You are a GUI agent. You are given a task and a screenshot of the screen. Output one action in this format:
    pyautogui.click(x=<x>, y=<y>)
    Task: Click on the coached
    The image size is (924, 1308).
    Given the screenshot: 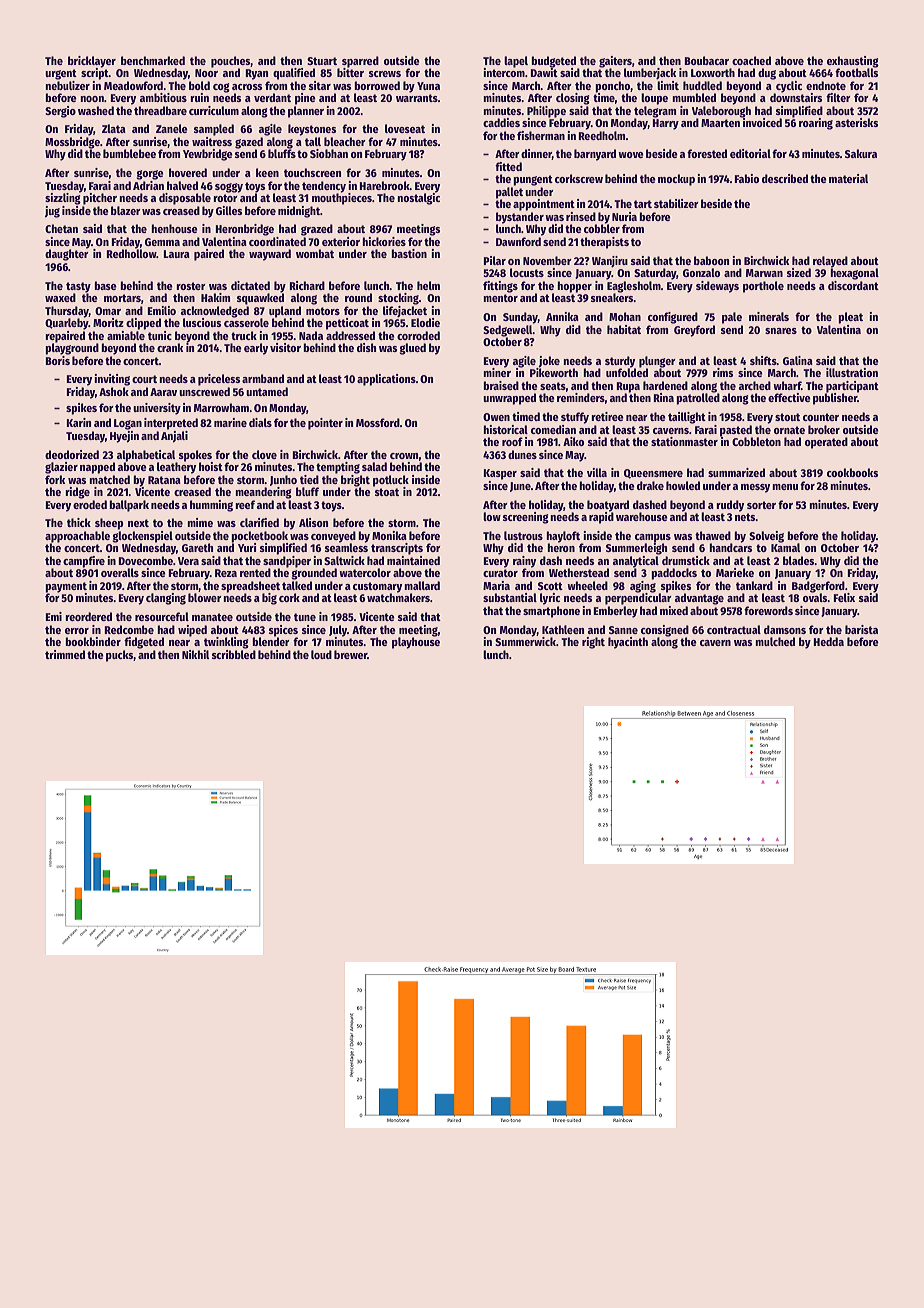 What is the action you would take?
    pyautogui.click(x=751, y=60)
